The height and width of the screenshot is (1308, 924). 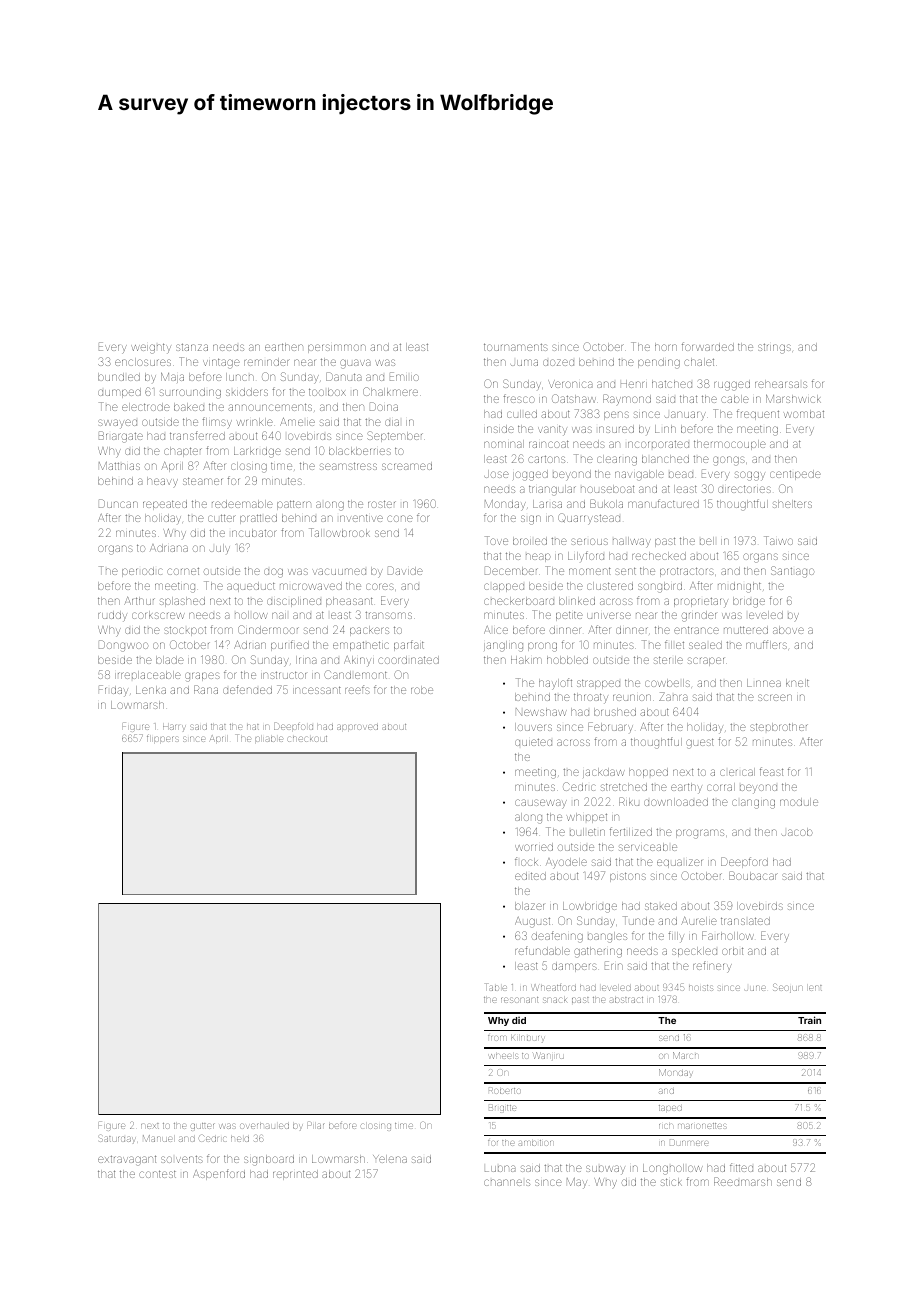 What do you see at coordinates (797, 683) in the screenshot?
I see `knelt` at bounding box center [797, 683].
